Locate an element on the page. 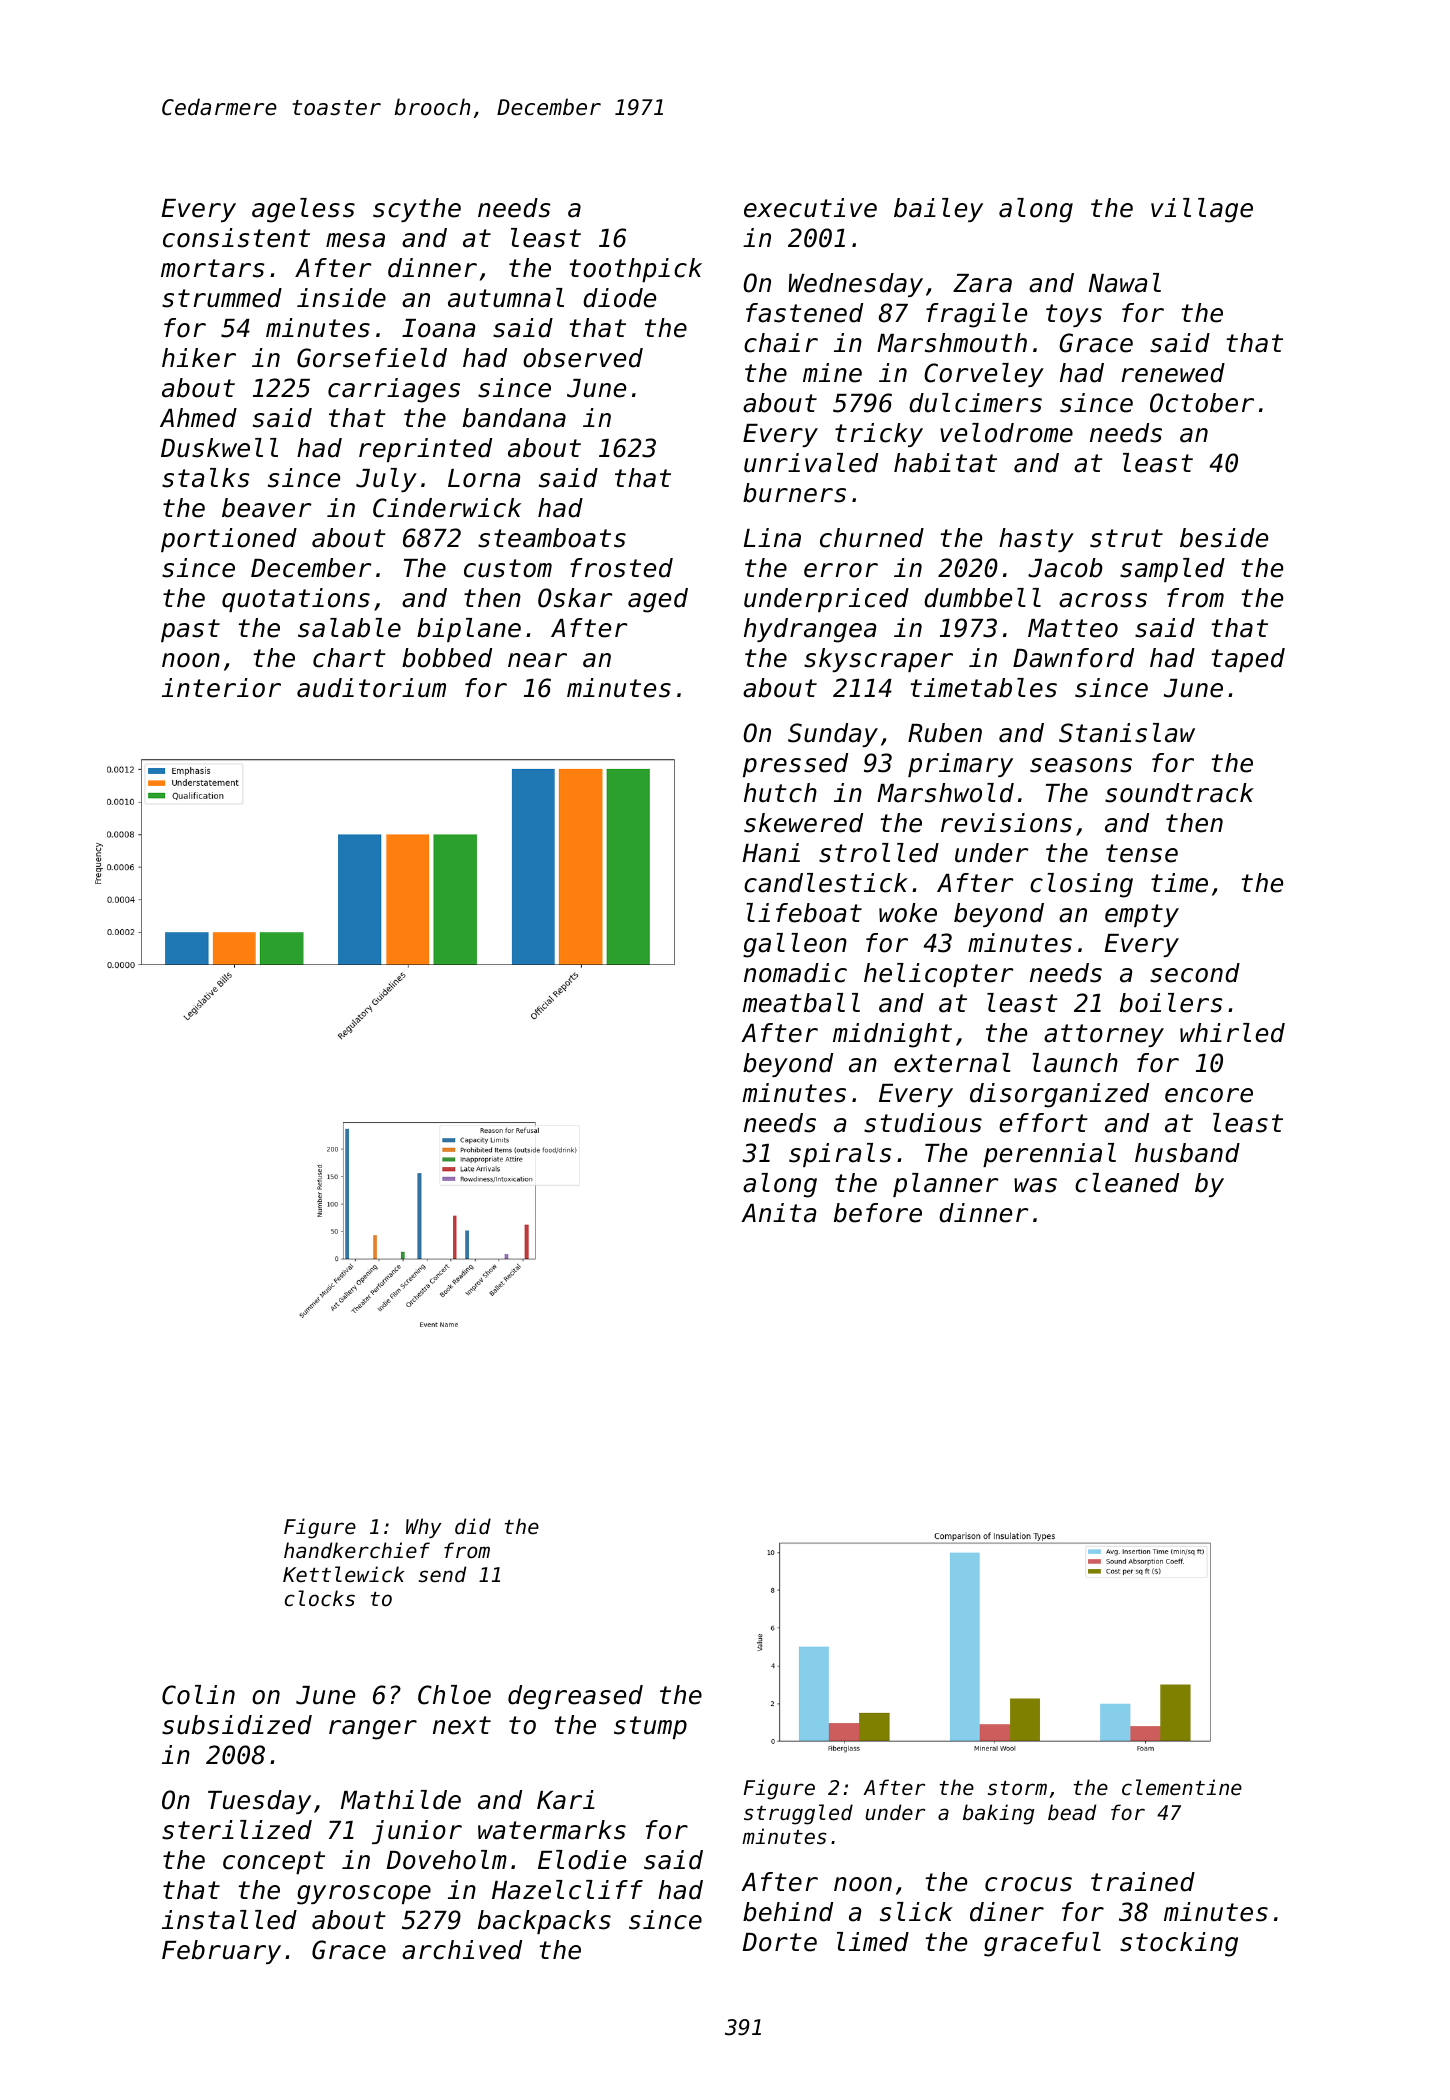 The width and height of the image is (1450, 2100). before is located at coordinates (878, 1213).
